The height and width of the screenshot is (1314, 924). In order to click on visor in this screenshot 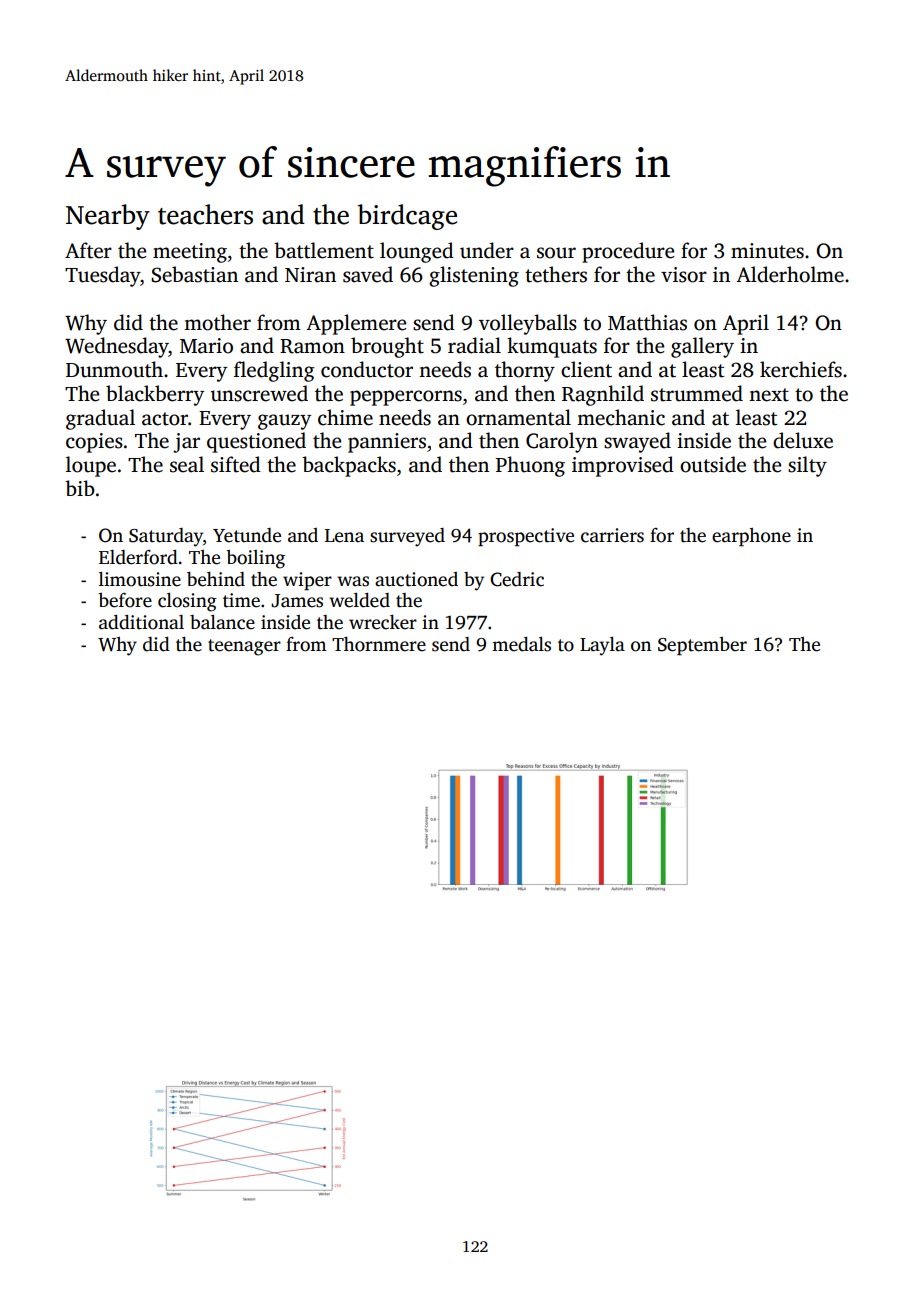, I will do `click(684, 275)`.
